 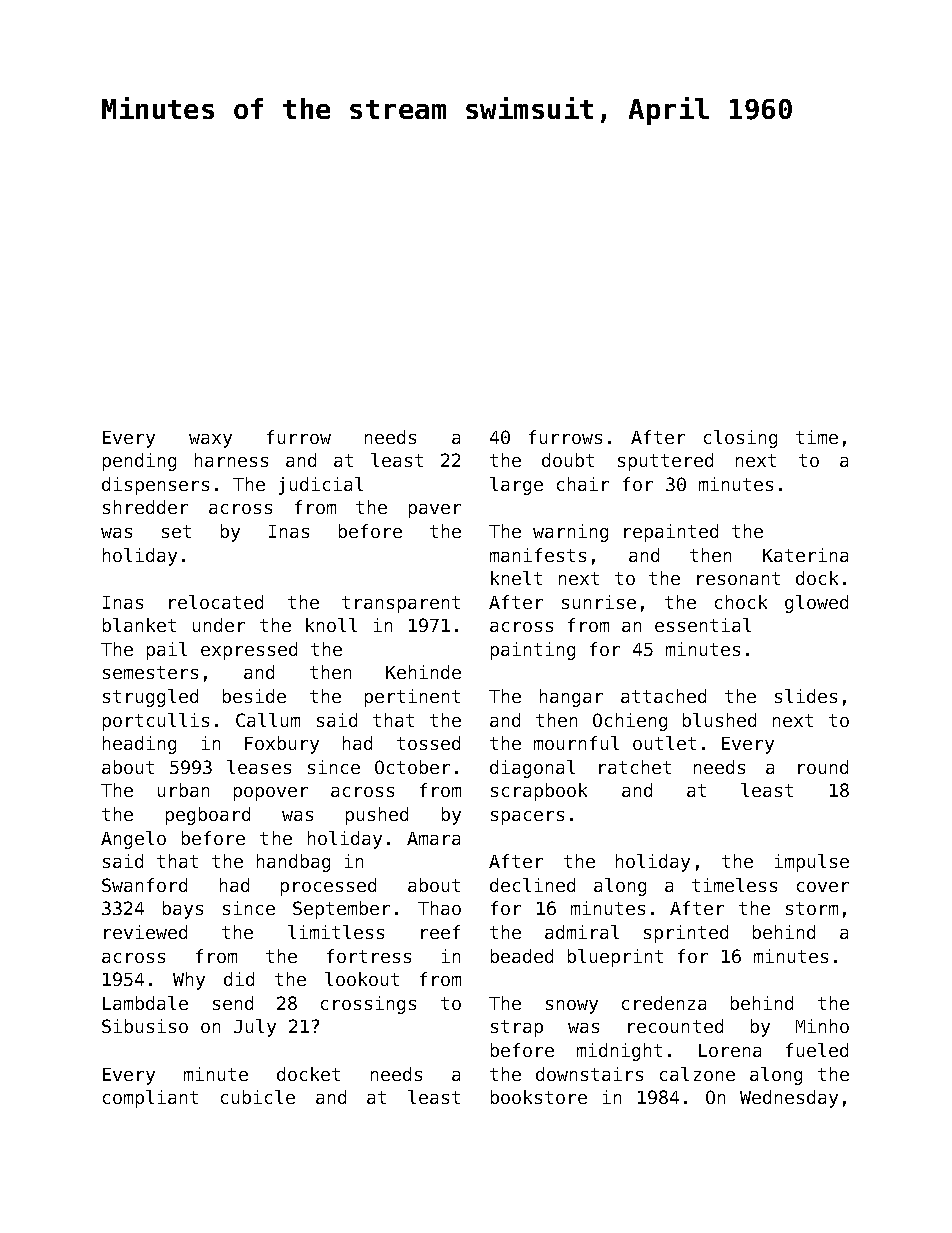 What do you see at coordinates (321, 486) in the page?
I see `judicial` at bounding box center [321, 486].
